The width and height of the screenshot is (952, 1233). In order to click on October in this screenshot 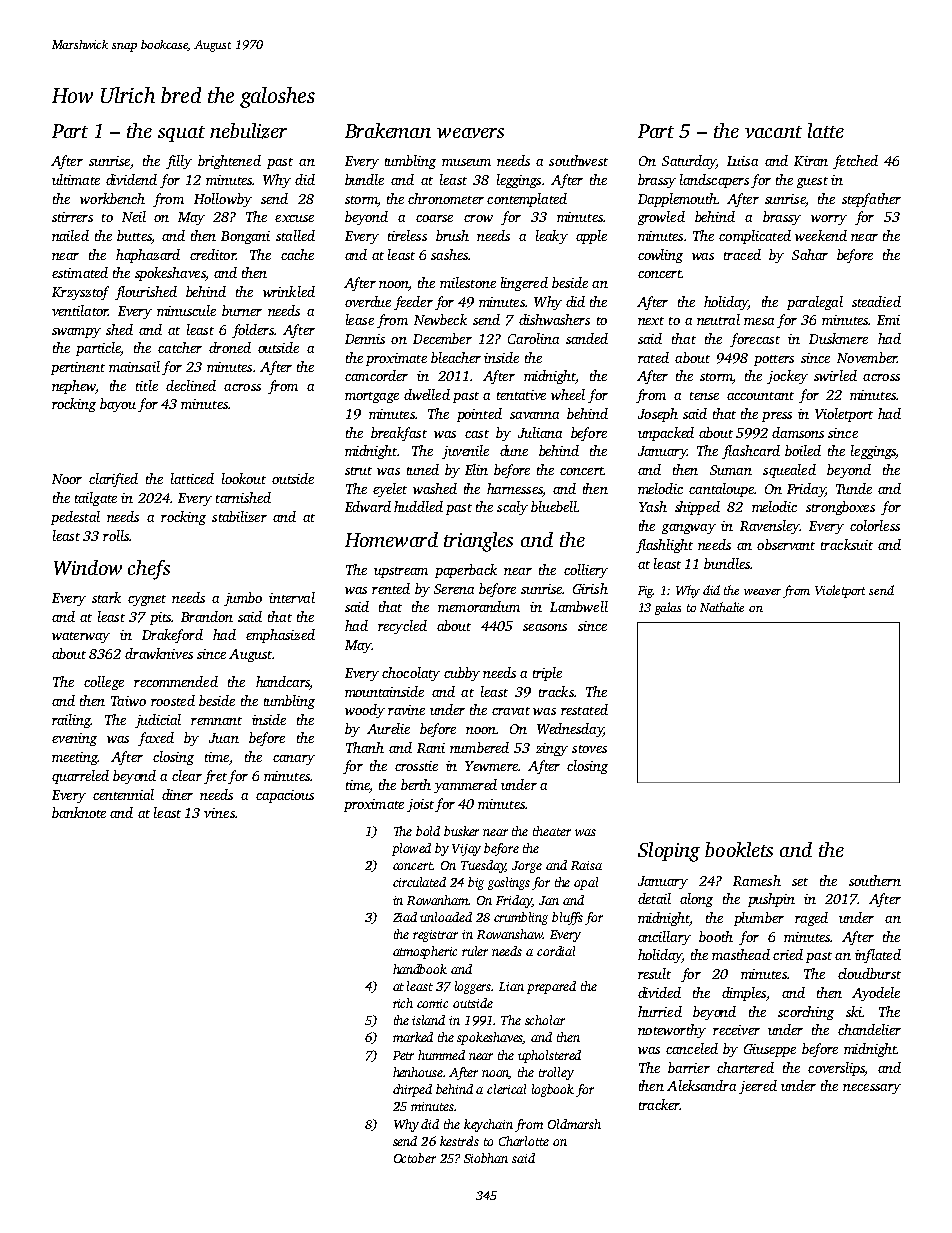, I will do `click(415, 1158)`.
